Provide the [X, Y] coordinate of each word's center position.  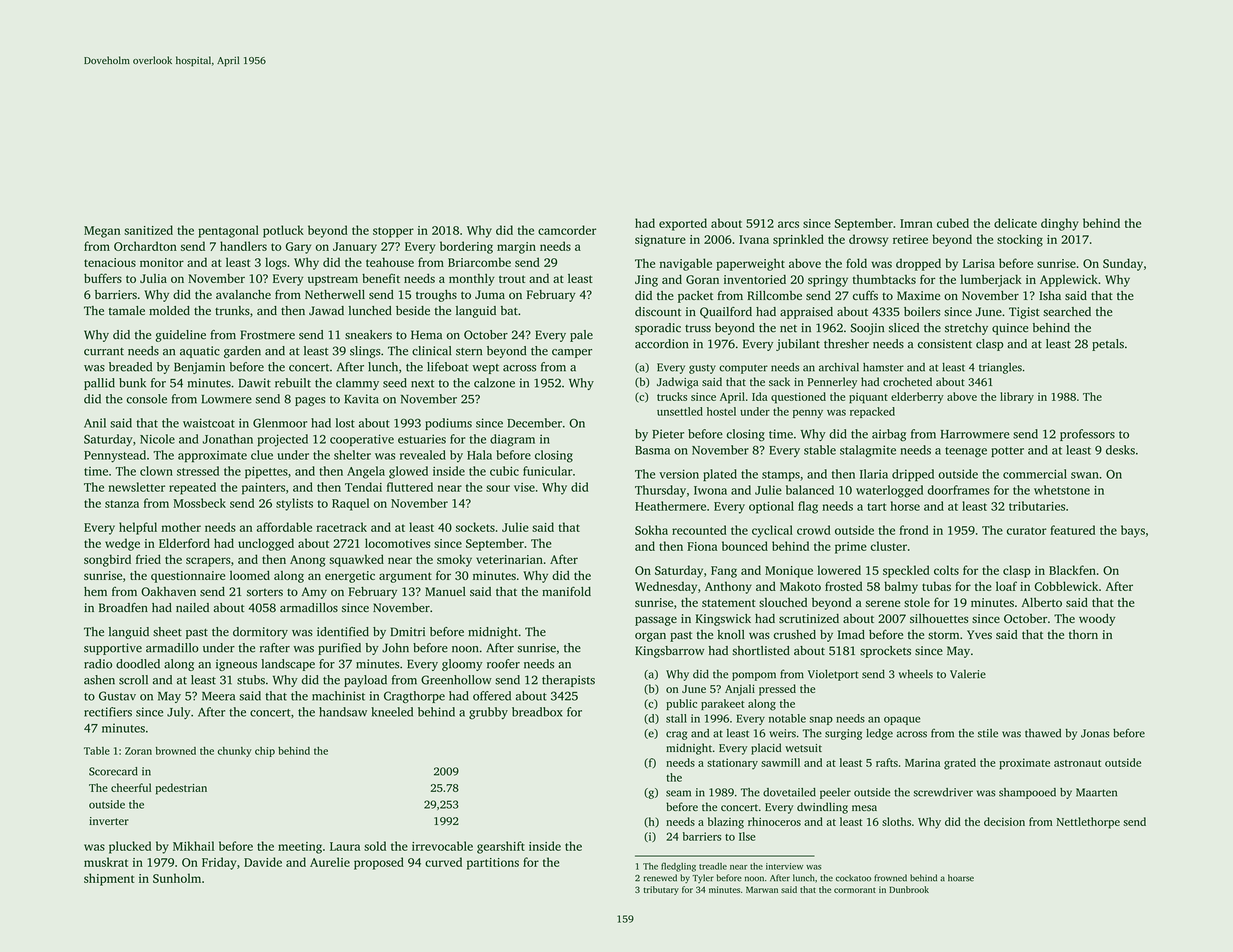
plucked [130, 847]
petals [1108, 345]
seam [678, 793]
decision [1004, 821]
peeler [835, 793]
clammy [357, 384]
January [355, 248]
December [534, 423]
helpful [138, 528]
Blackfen [1072, 570]
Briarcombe [479, 262]
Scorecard [113, 771]
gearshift [501, 847]
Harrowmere [975, 434]
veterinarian [509, 559]
